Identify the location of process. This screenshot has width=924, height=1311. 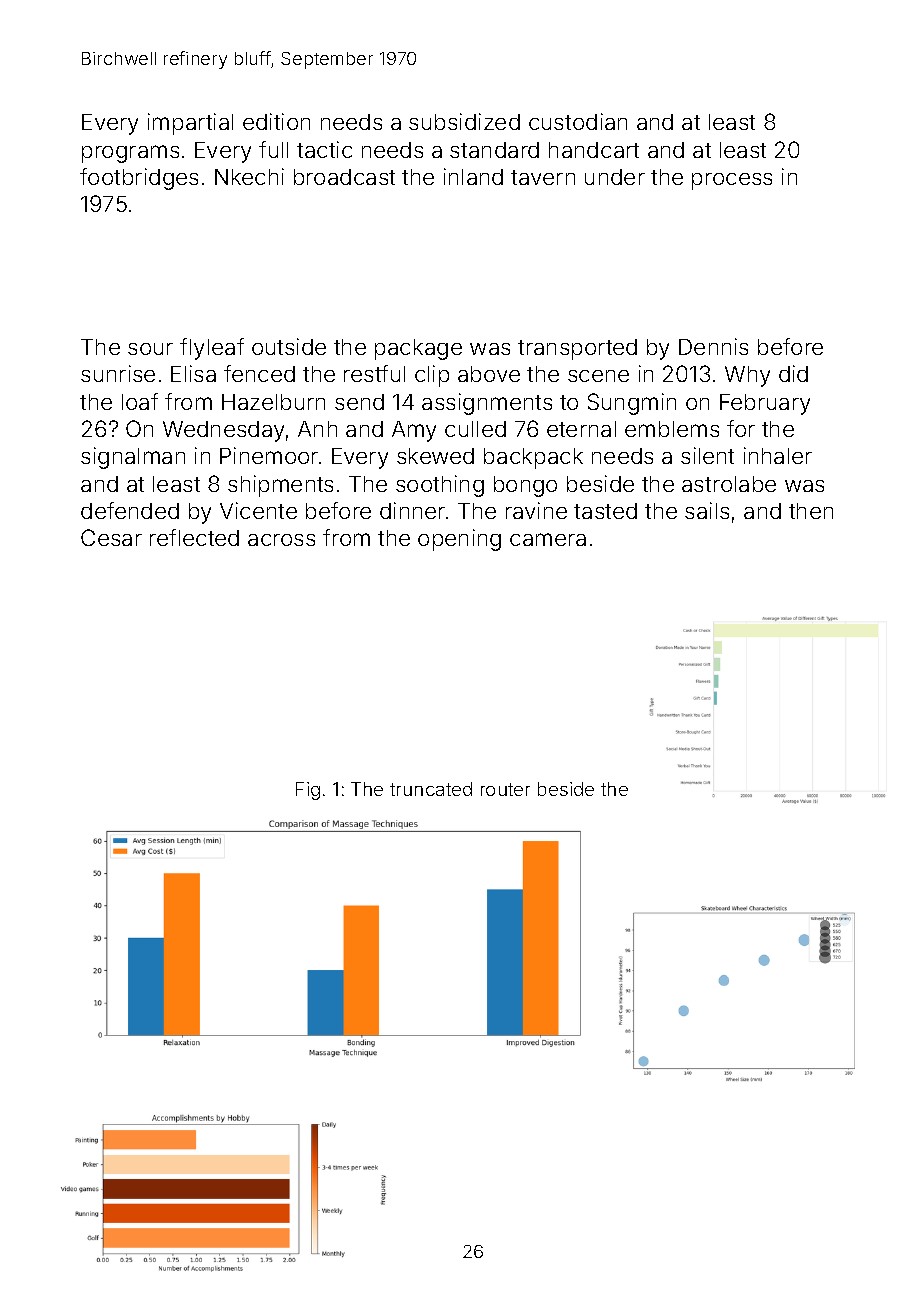
(732, 181).
